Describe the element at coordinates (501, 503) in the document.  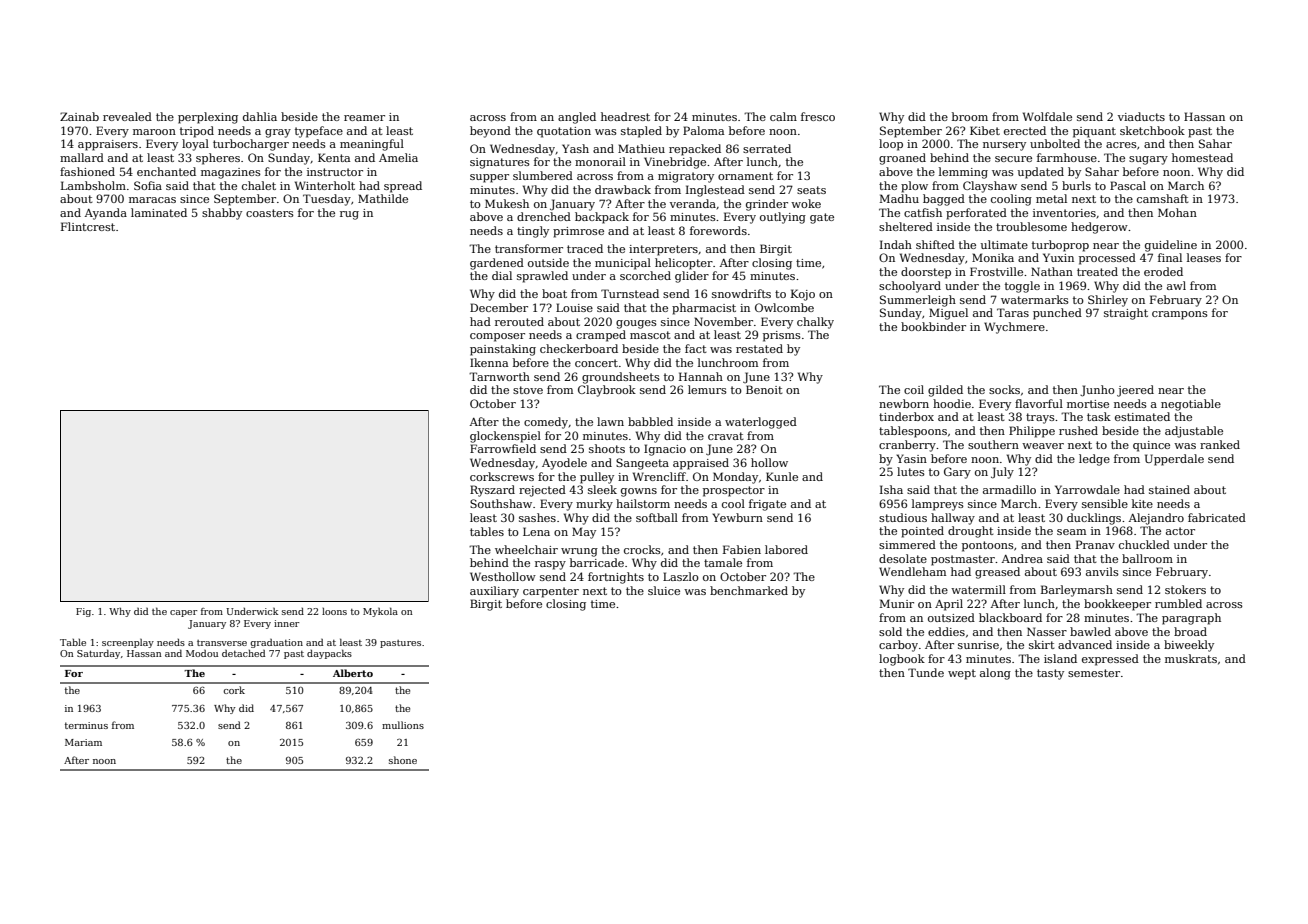
I see `Southshaw` at that location.
